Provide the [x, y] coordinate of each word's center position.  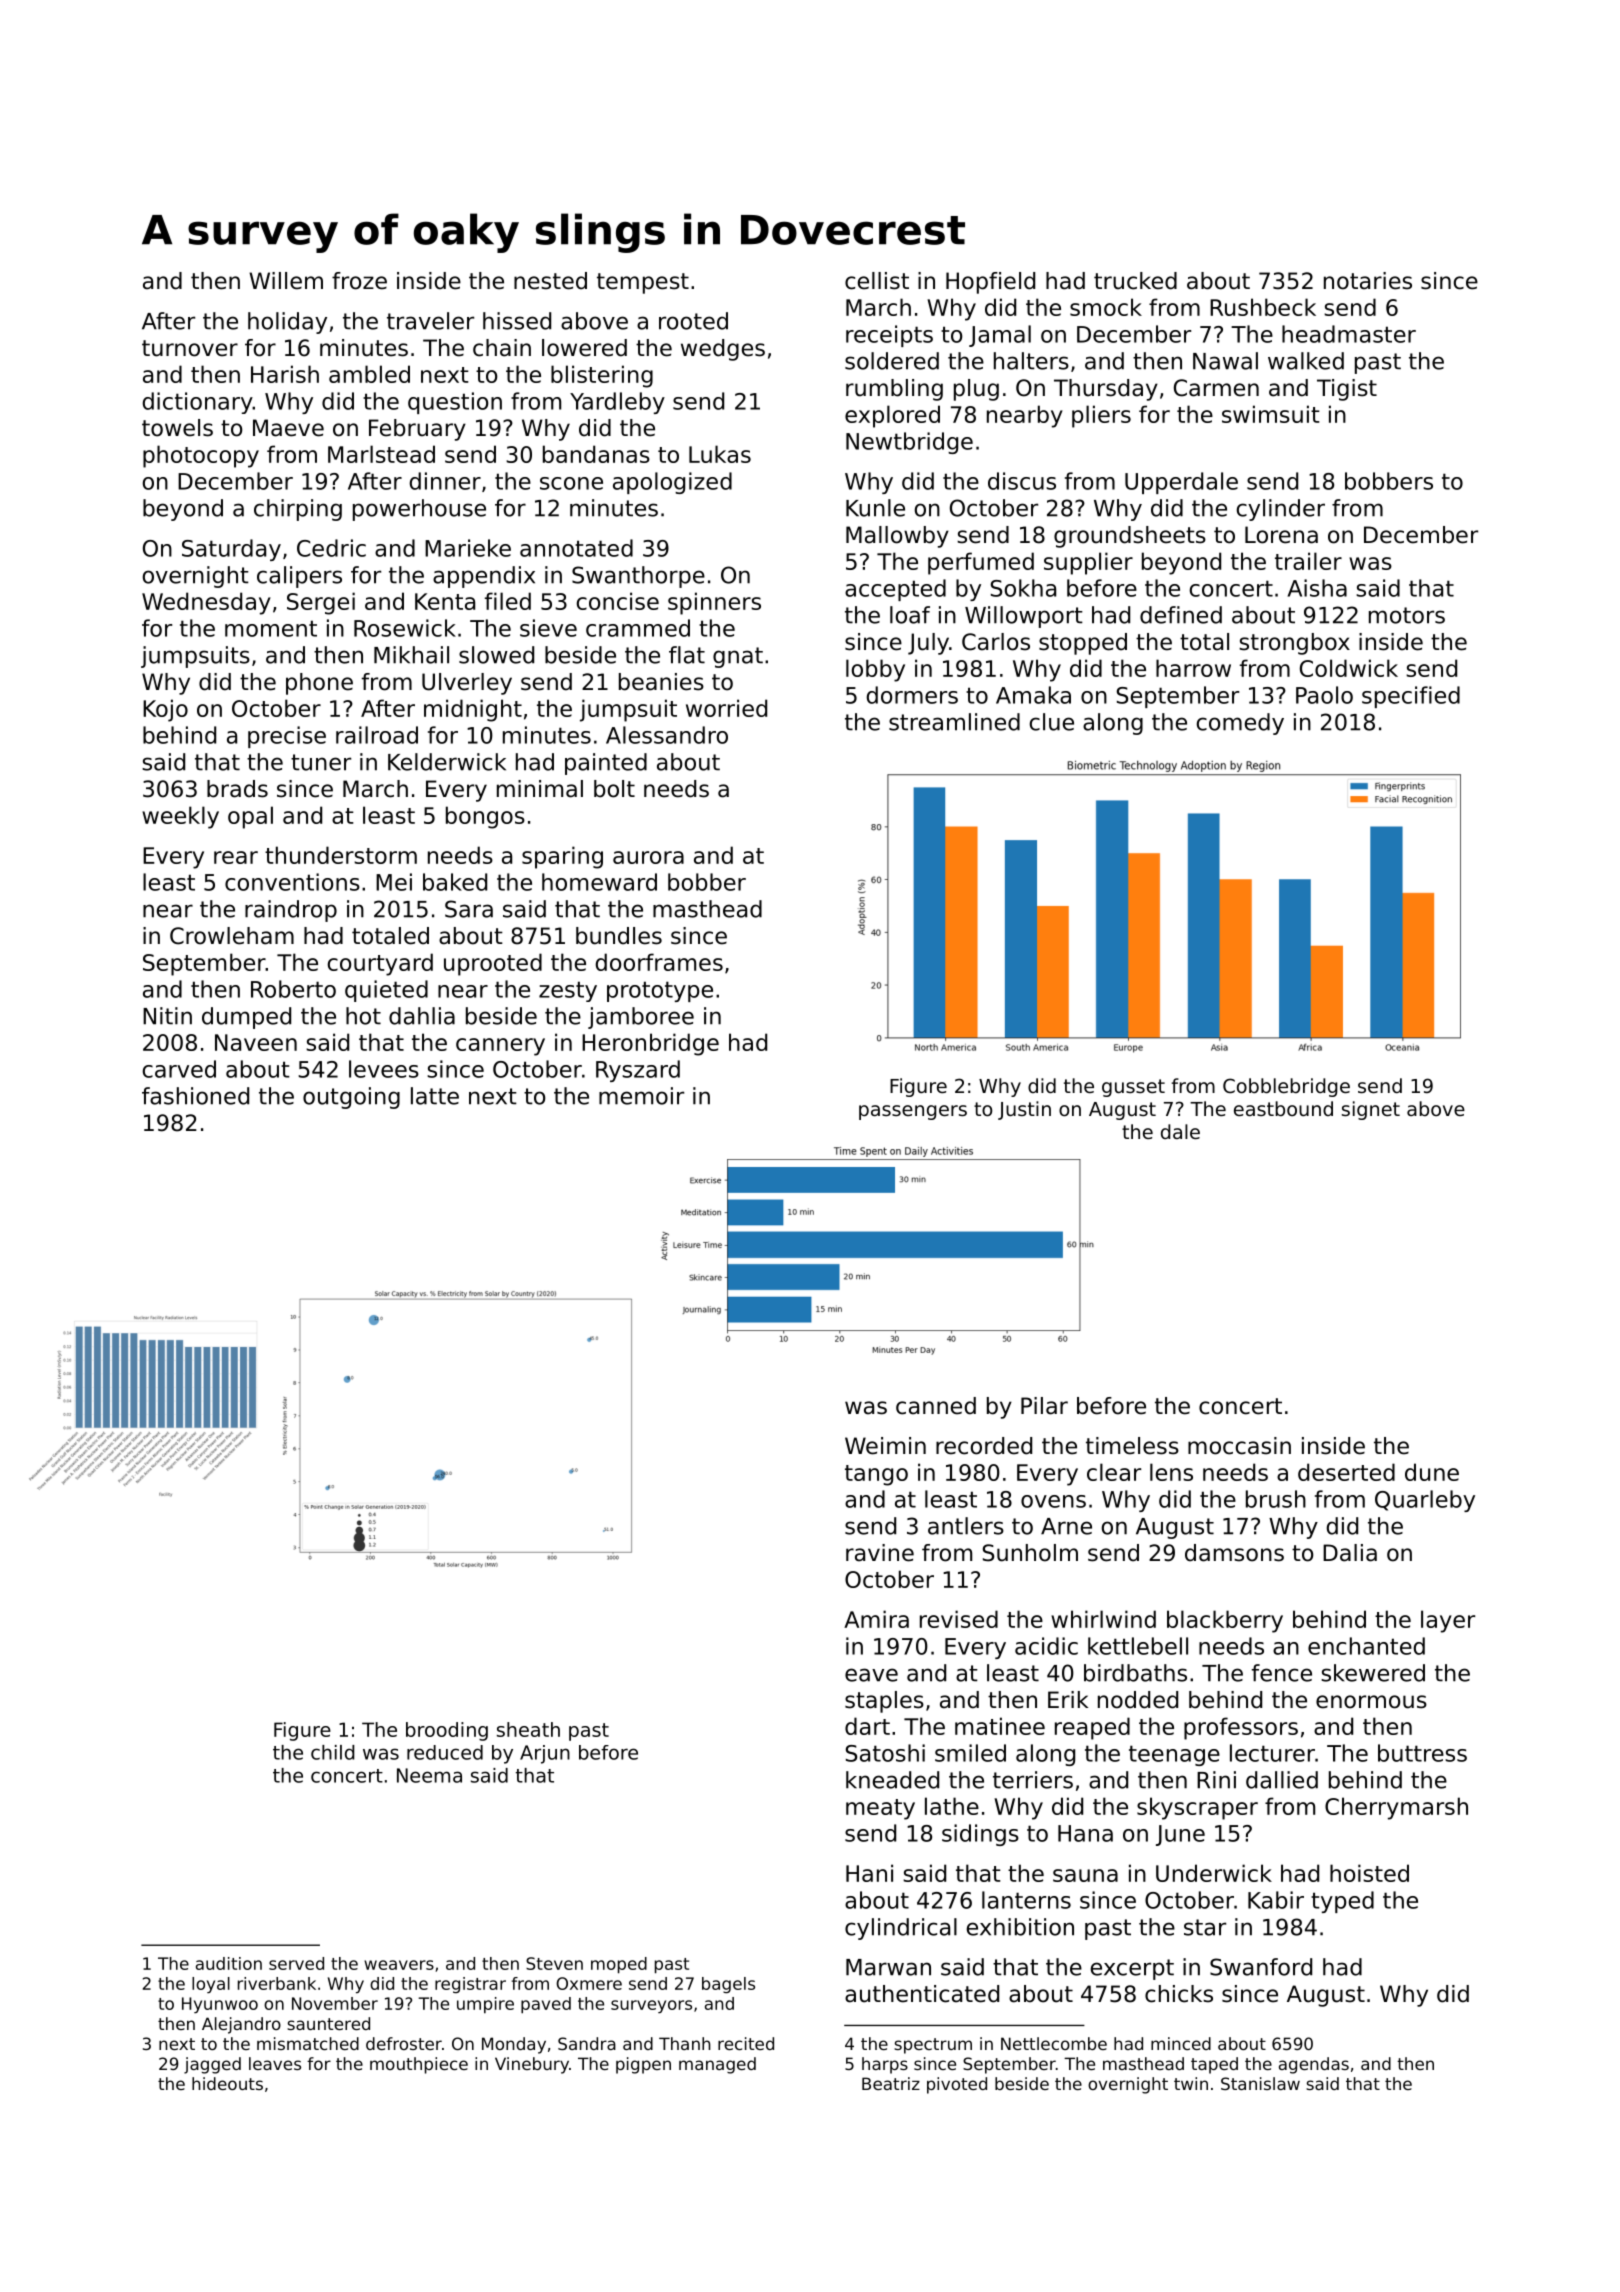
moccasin [1239, 1446]
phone [319, 684]
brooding [447, 1731]
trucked [1135, 281]
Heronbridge [650, 1044]
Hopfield [990, 283]
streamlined [954, 722]
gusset [1133, 1088]
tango [876, 1475]
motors [1407, 615]
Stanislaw [1260, 2083]
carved [179, 1069]
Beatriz [891, 2083]
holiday [287, 323]
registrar [470, 1985]
